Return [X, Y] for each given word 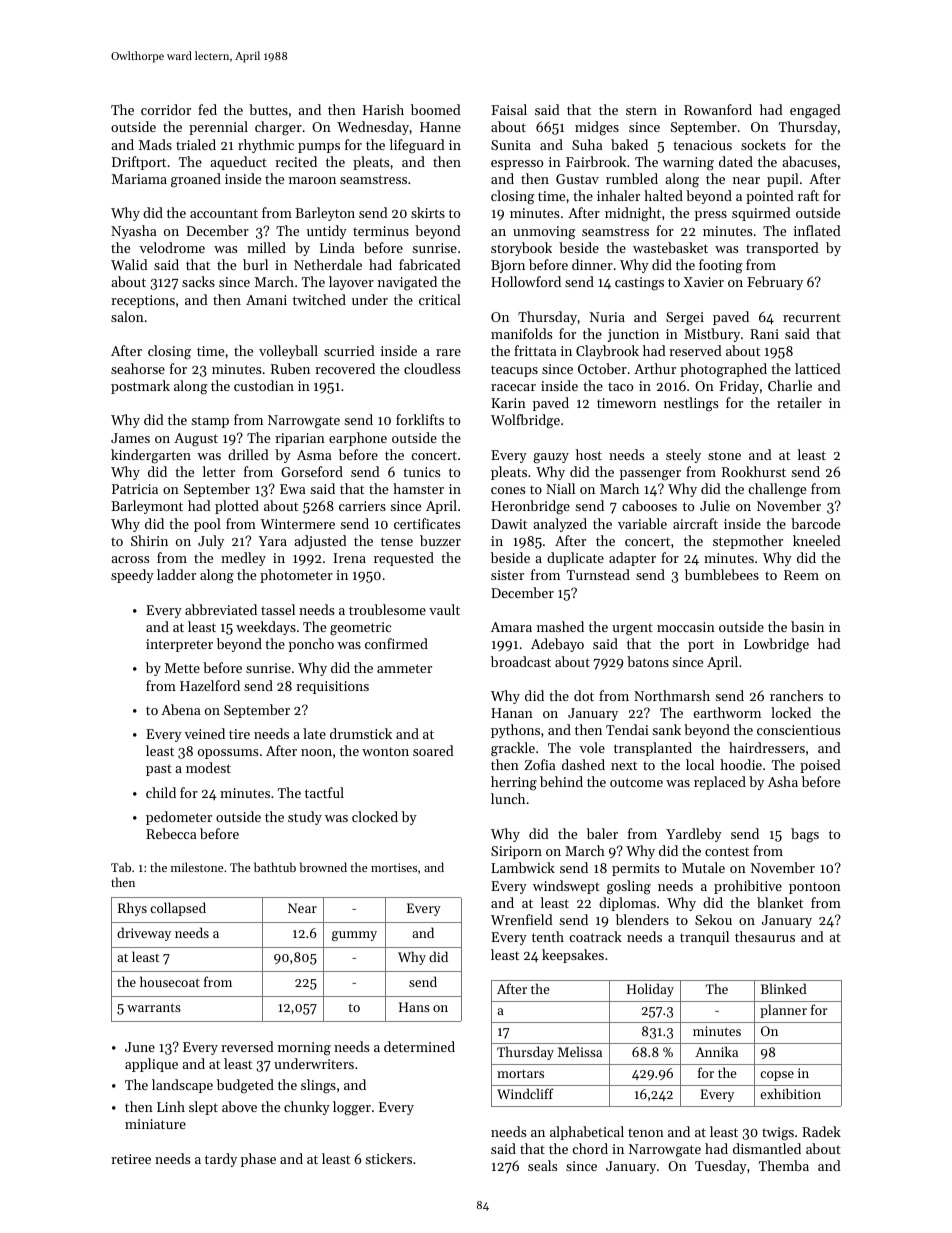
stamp [210, 422]
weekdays [266, 628]
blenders [642, 919]
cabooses [649, 505]
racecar [513, 387]
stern [641, 110]
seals [542, 1165]
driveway [144, 934]
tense [397, 541]
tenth [548, 936]
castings [639, 284]
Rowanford [718, 109]
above [239, 1106]
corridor [166, 109]
